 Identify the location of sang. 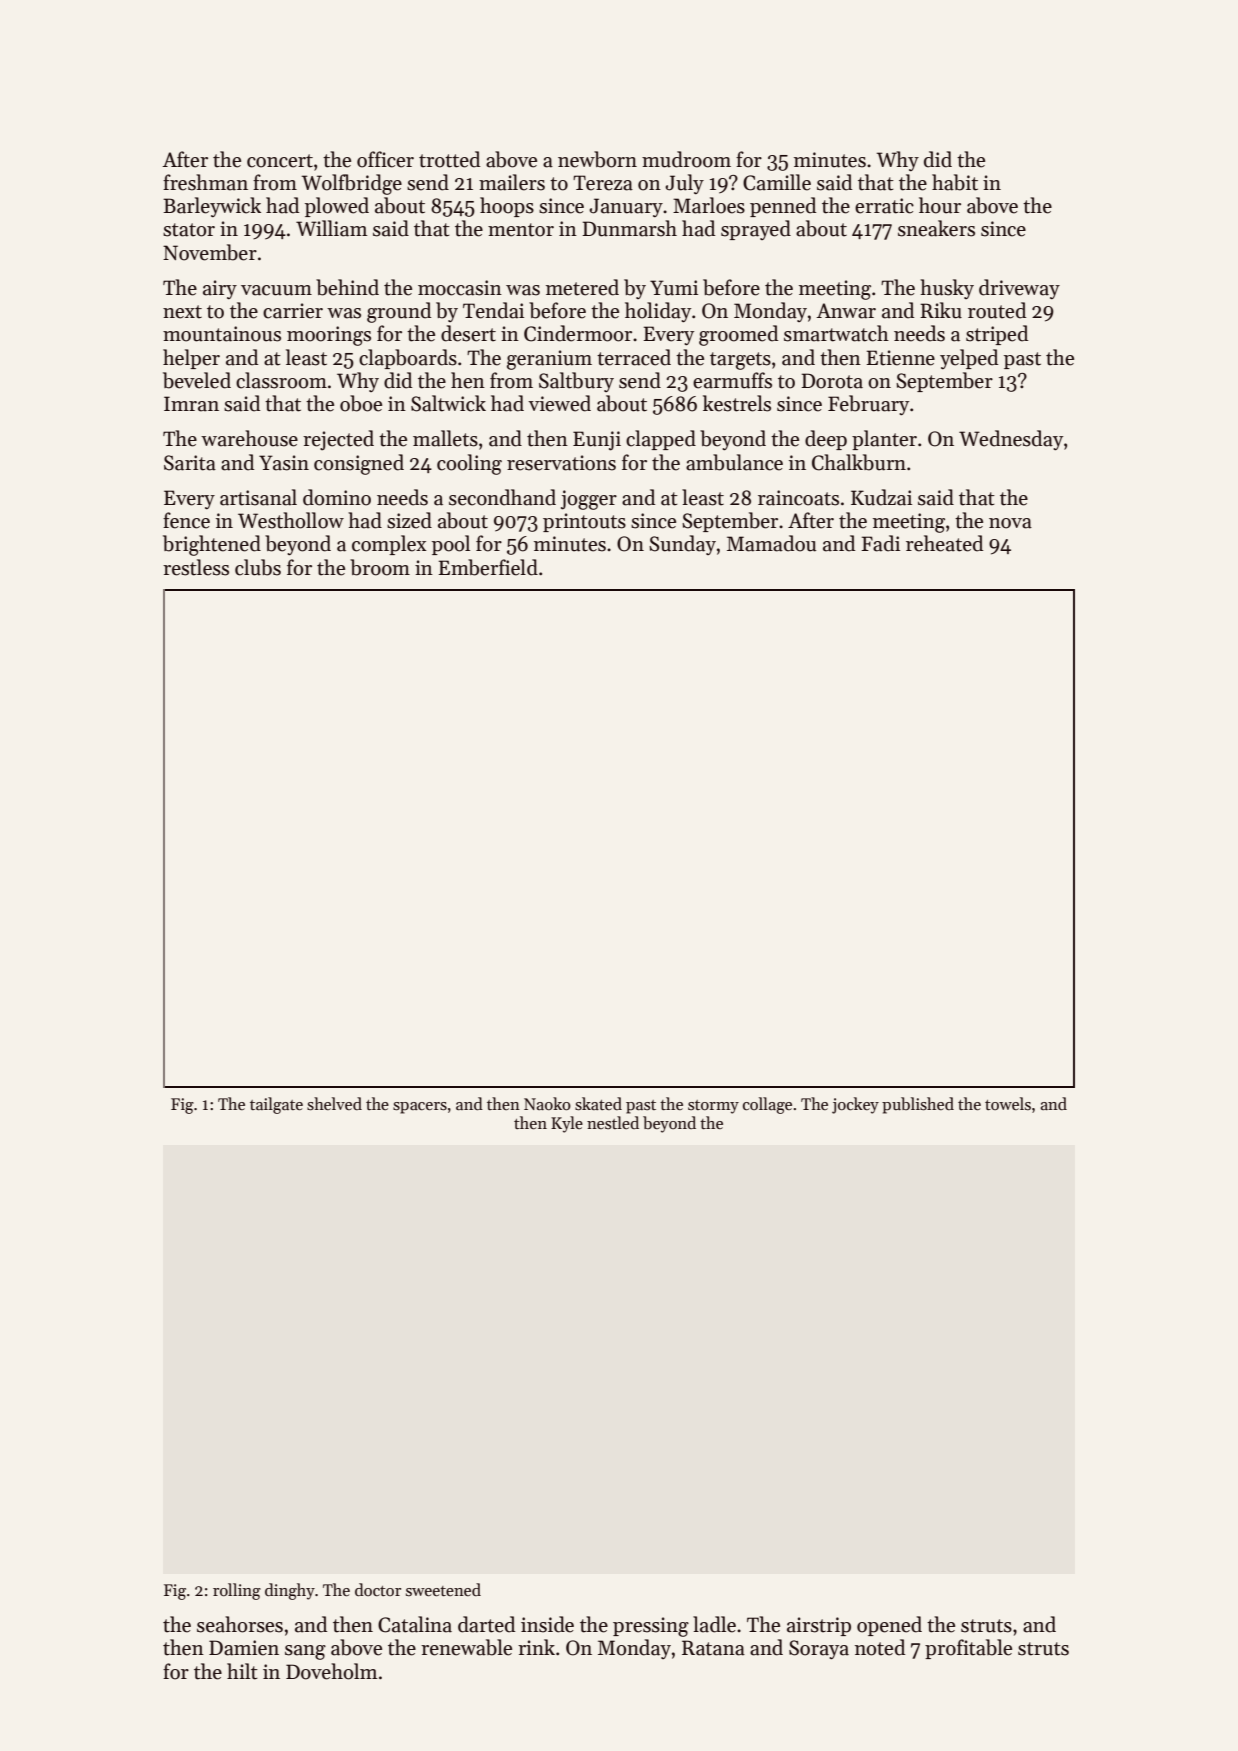
(305, 1652).
